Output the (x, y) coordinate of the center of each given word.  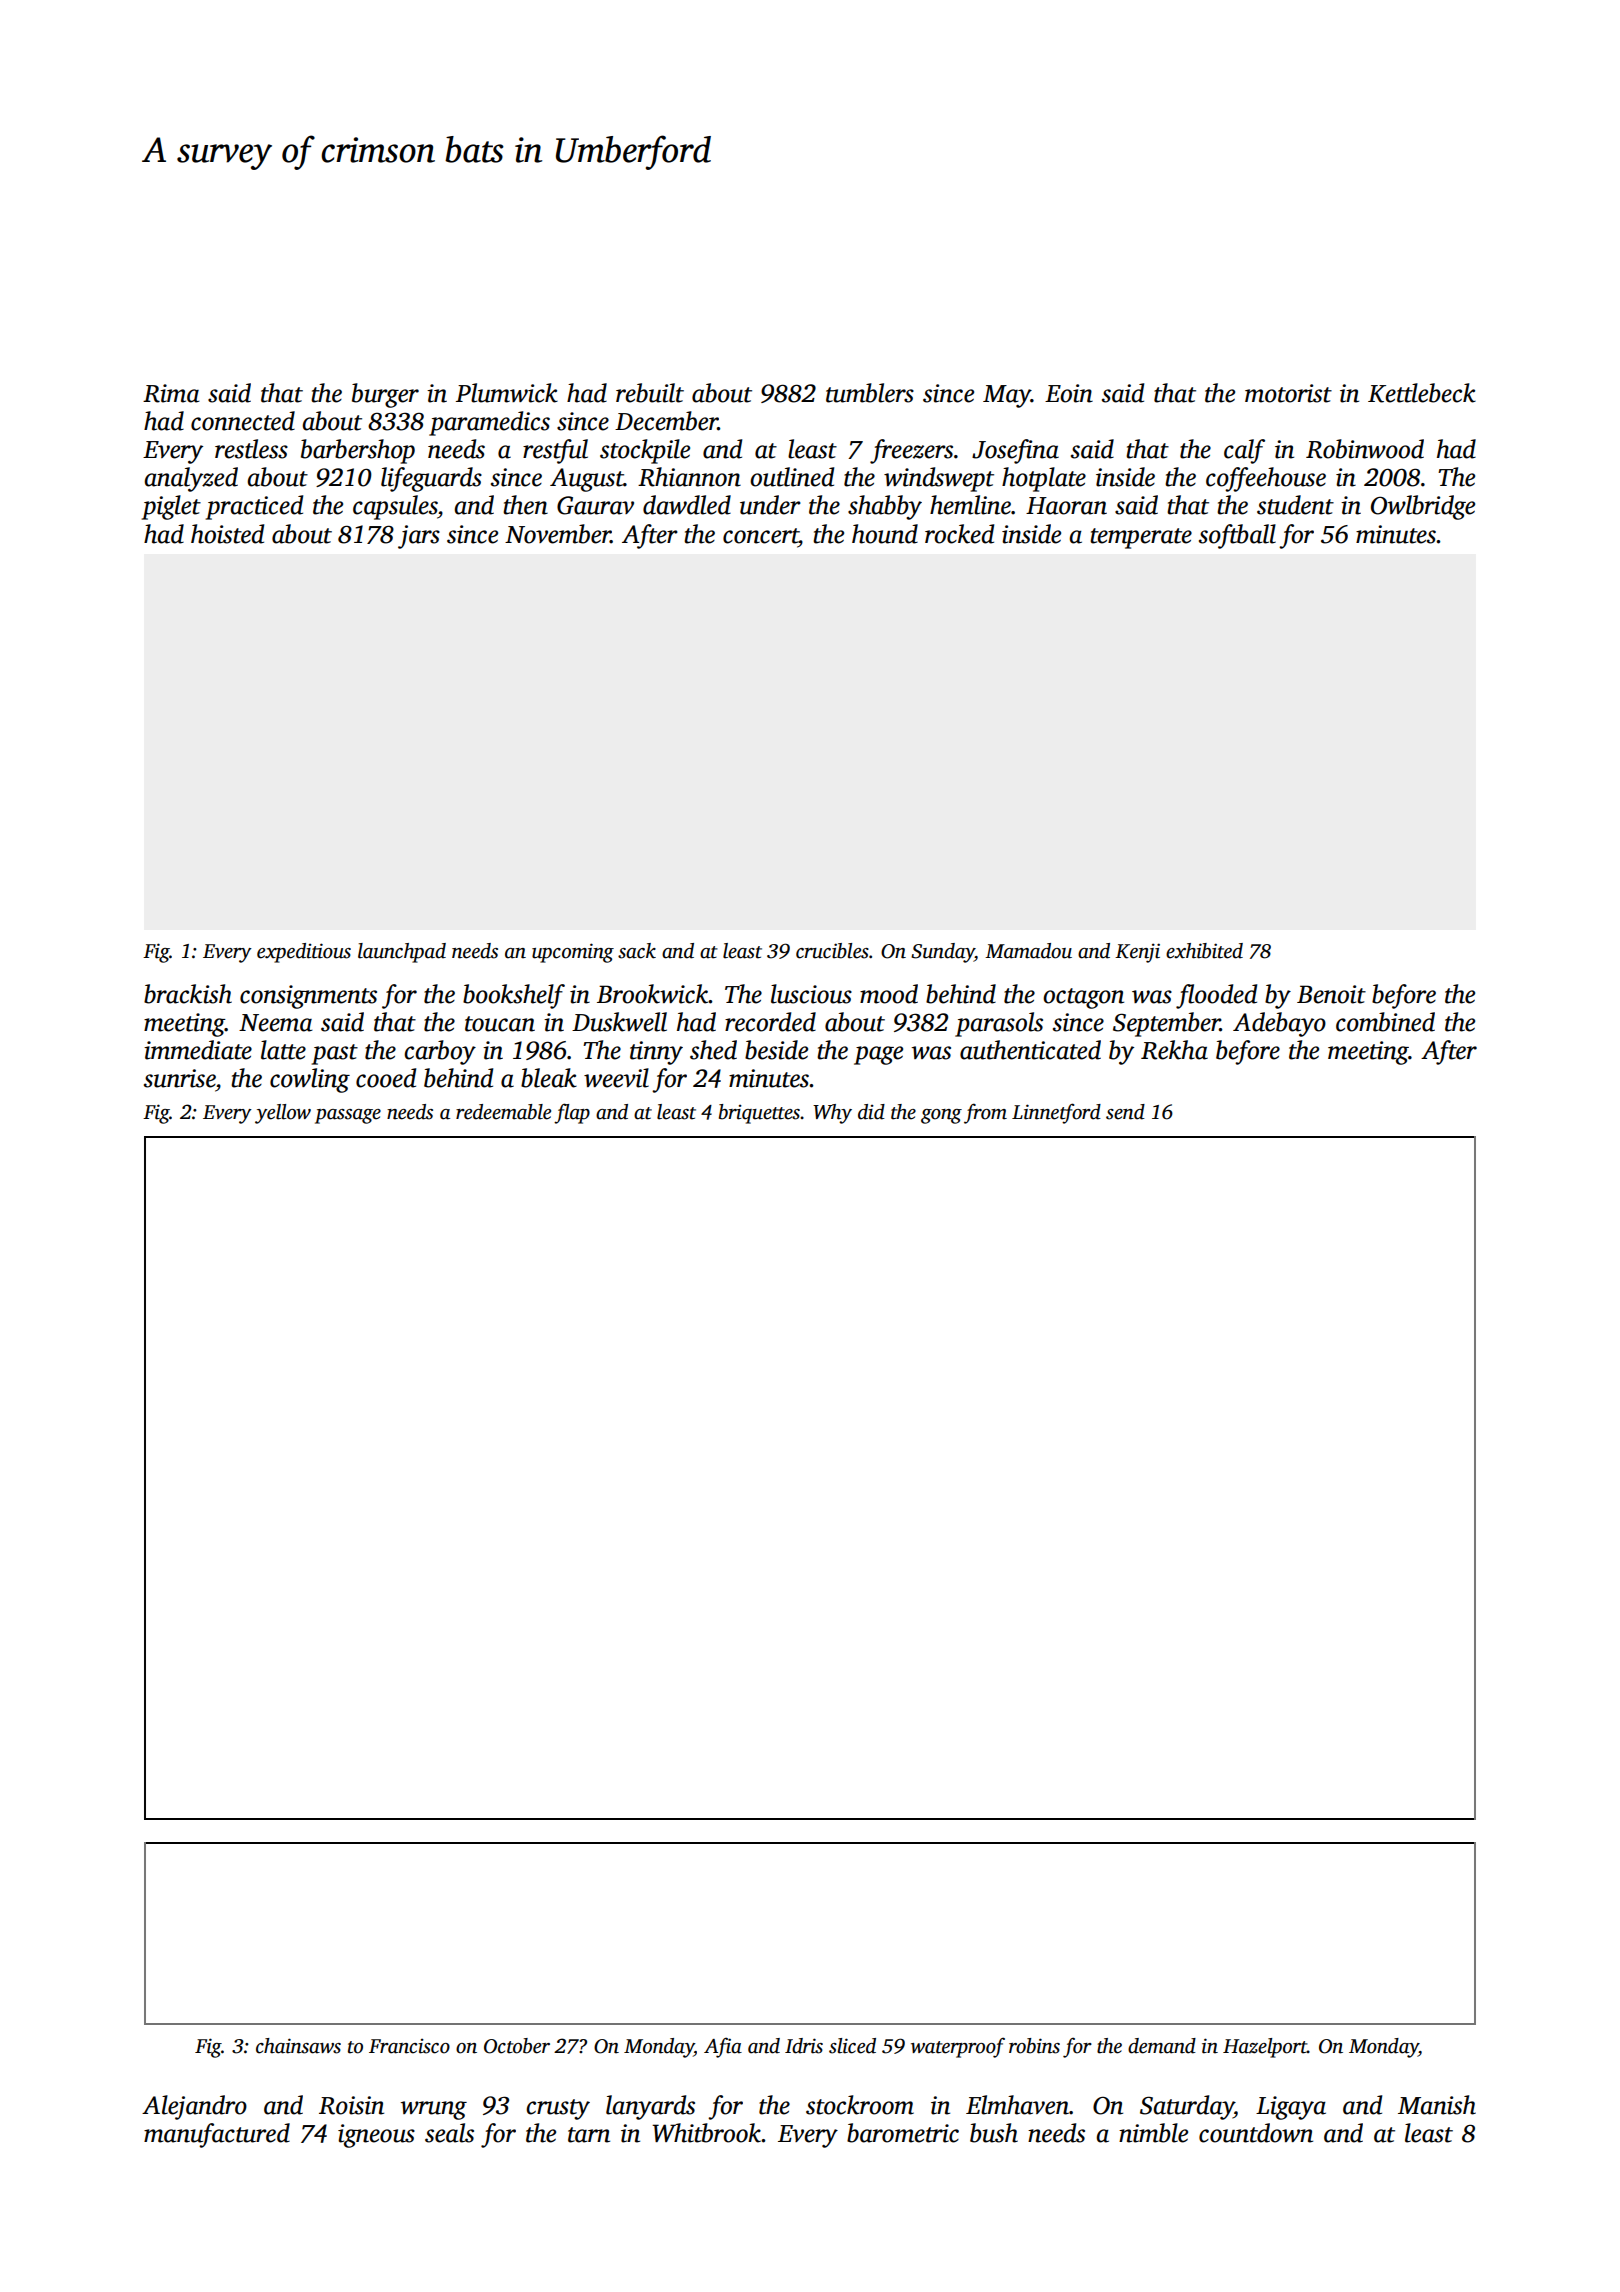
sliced (852, 2046)
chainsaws (298, 2046)
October (517, 2046)
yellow (283, 1114)
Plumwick (507, 393)
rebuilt (650, 393)
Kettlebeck (1422, 393)
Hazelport (1265, 2048)
